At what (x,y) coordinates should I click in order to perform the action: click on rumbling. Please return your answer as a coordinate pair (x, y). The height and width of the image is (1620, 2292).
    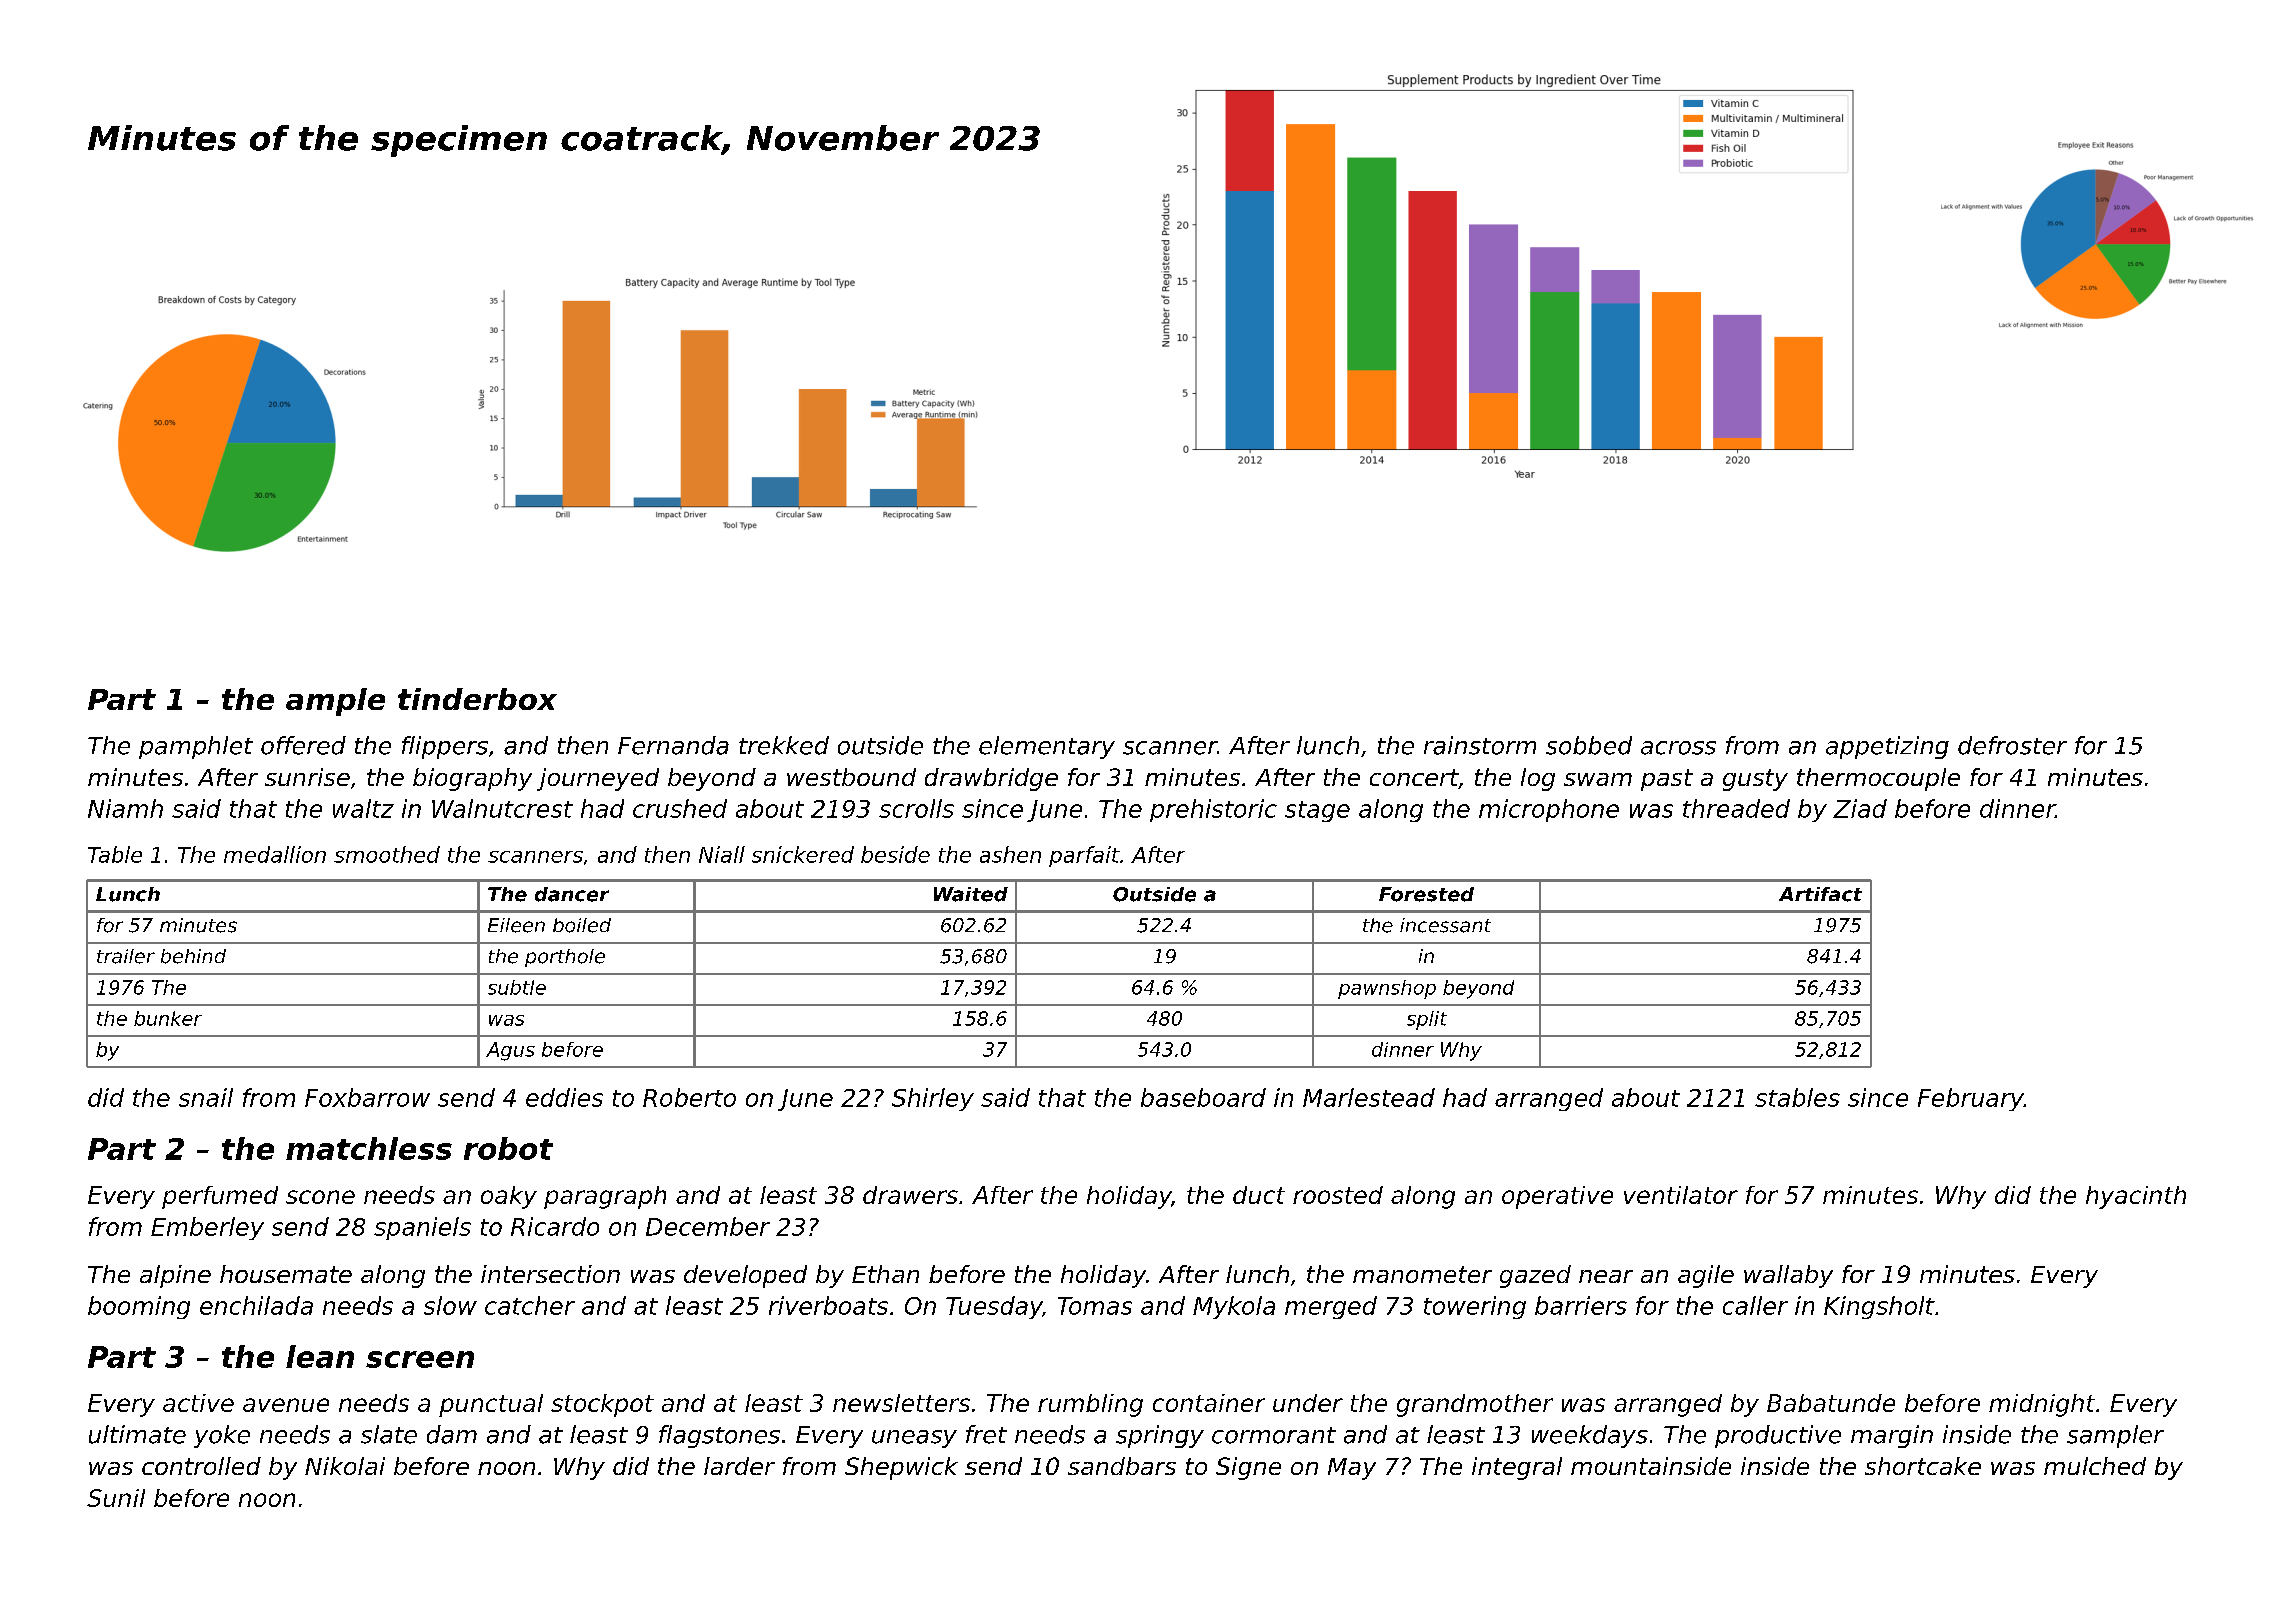
    Looking at the image, I should click on (1090, 1405).
